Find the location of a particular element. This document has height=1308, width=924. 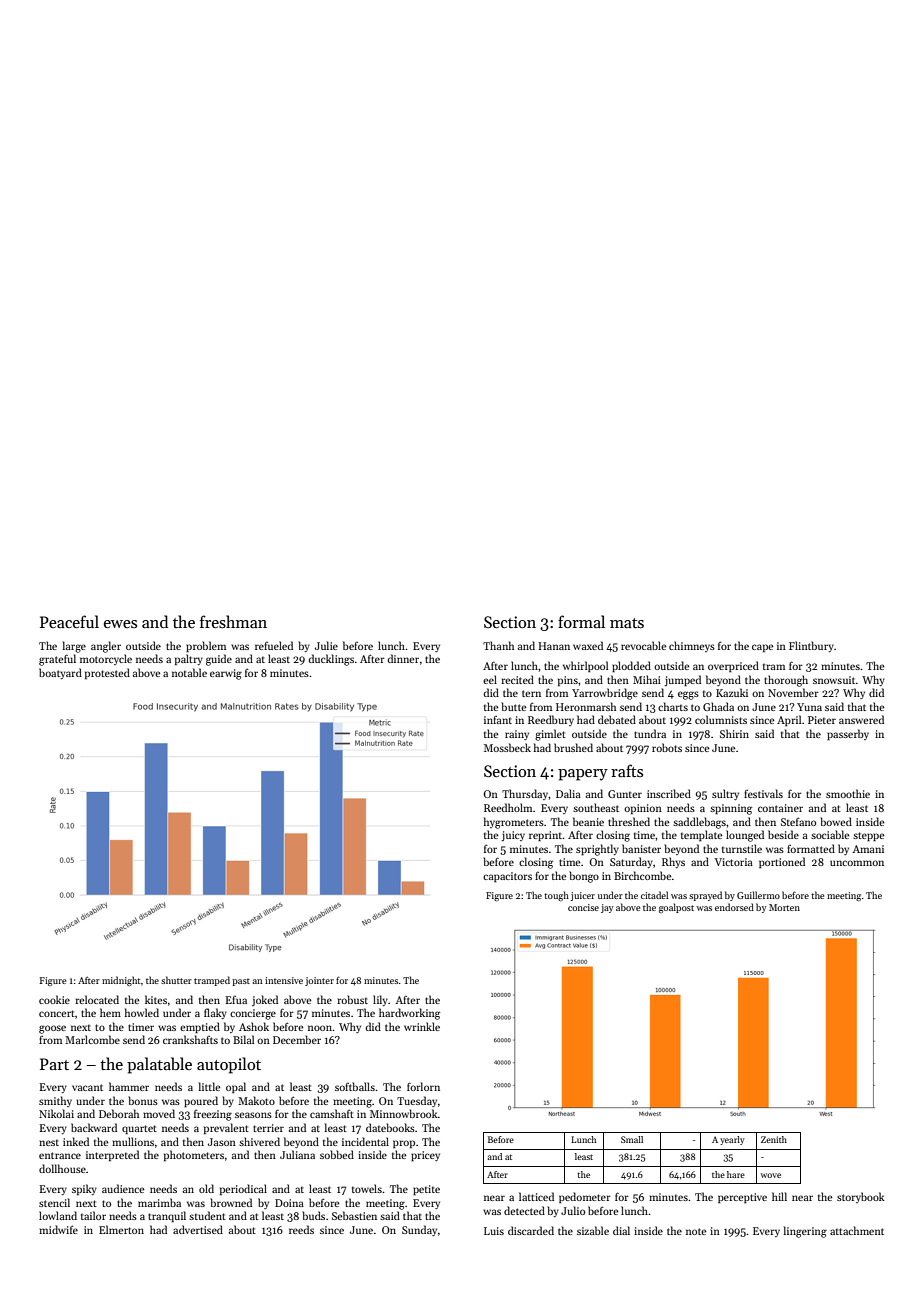

shutter is located at coordinates (176, 980).
